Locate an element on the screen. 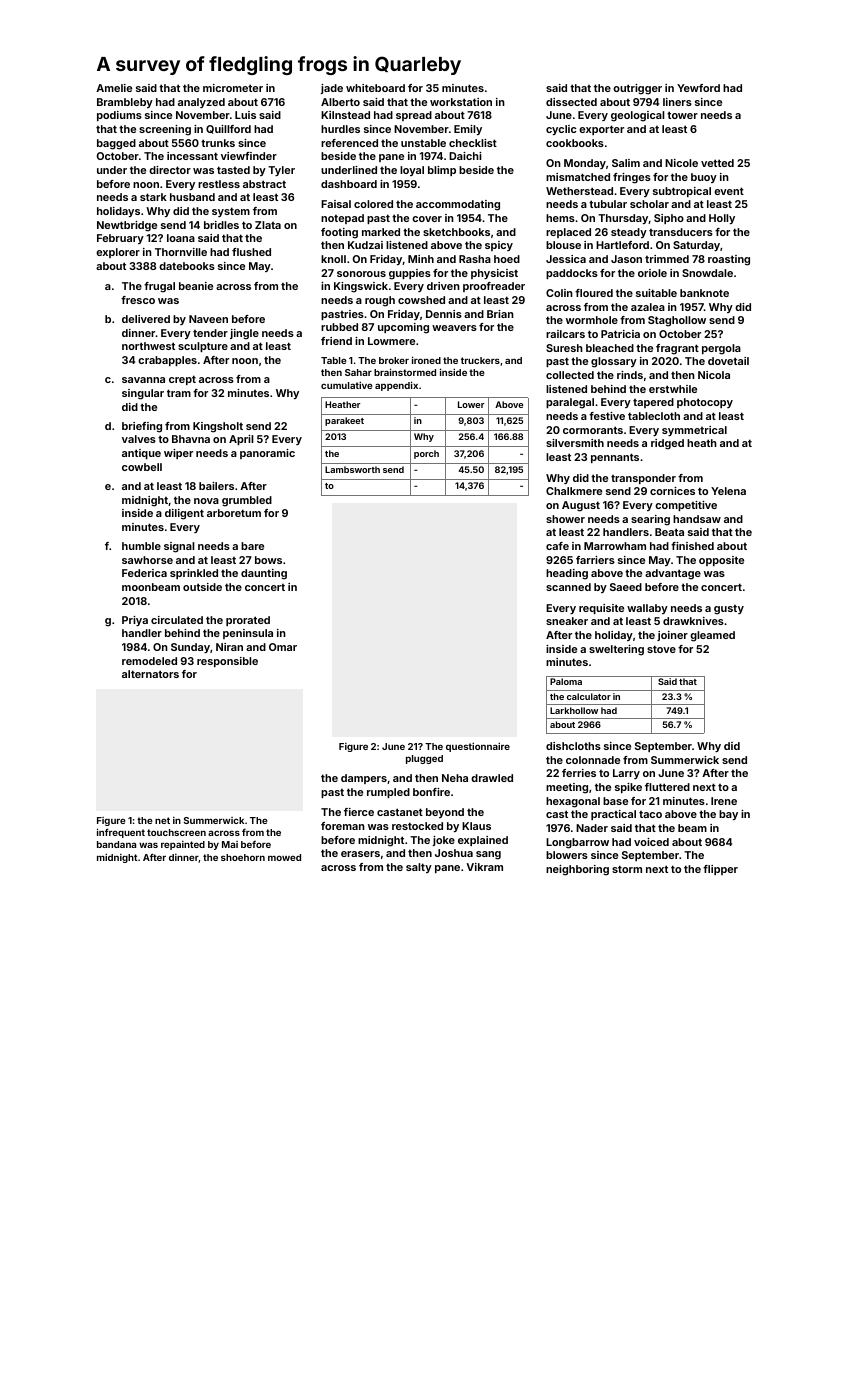 This screenshot has width=849, height=1400. bandana is located at coordinates (116, 844).
